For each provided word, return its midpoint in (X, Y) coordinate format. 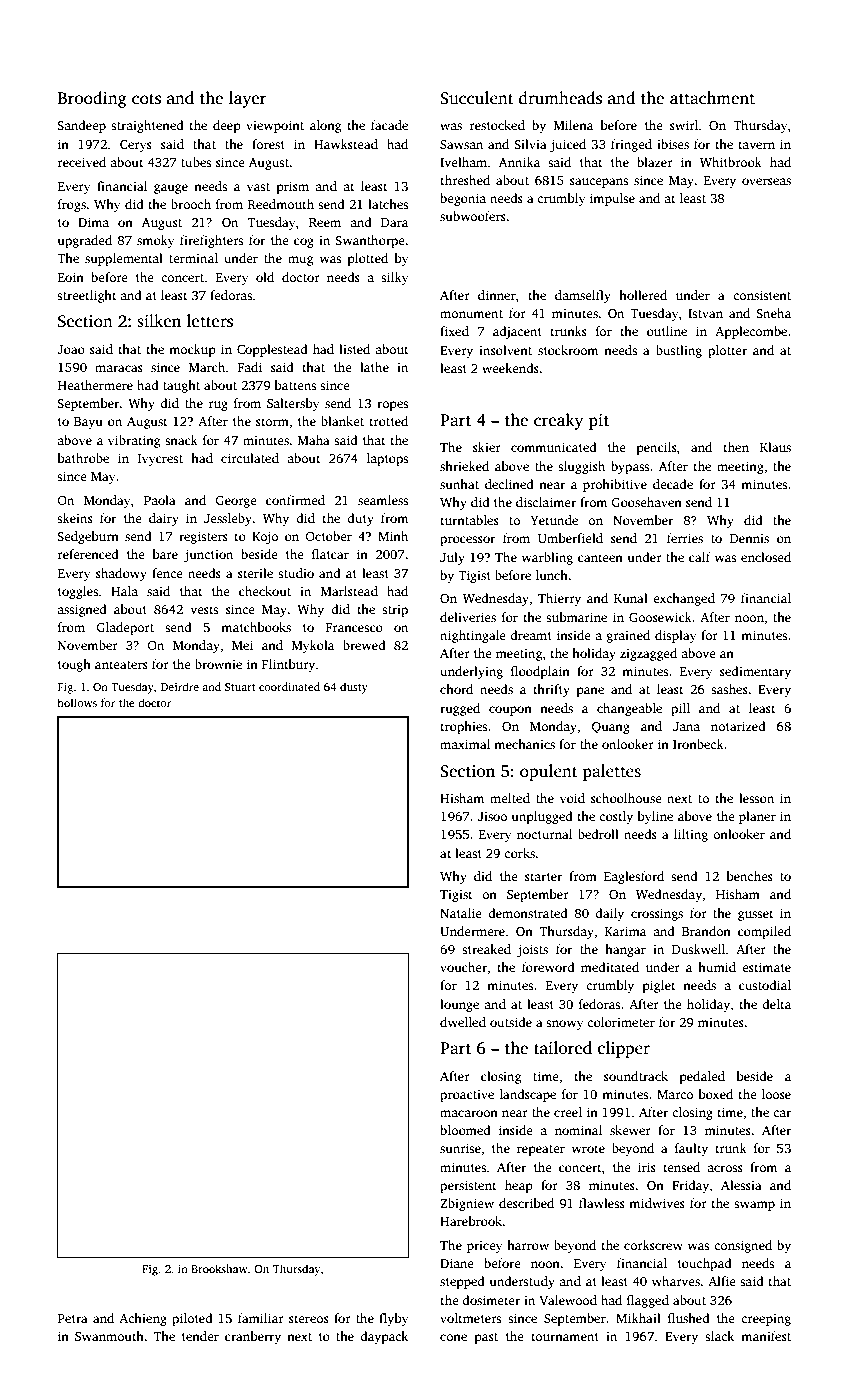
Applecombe (751, 332)
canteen (600, 558)
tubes (196, 162)
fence (167, 573)
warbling (547, 558)
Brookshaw (219, 1268)
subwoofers (473, 216)
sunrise (460, 1148)
